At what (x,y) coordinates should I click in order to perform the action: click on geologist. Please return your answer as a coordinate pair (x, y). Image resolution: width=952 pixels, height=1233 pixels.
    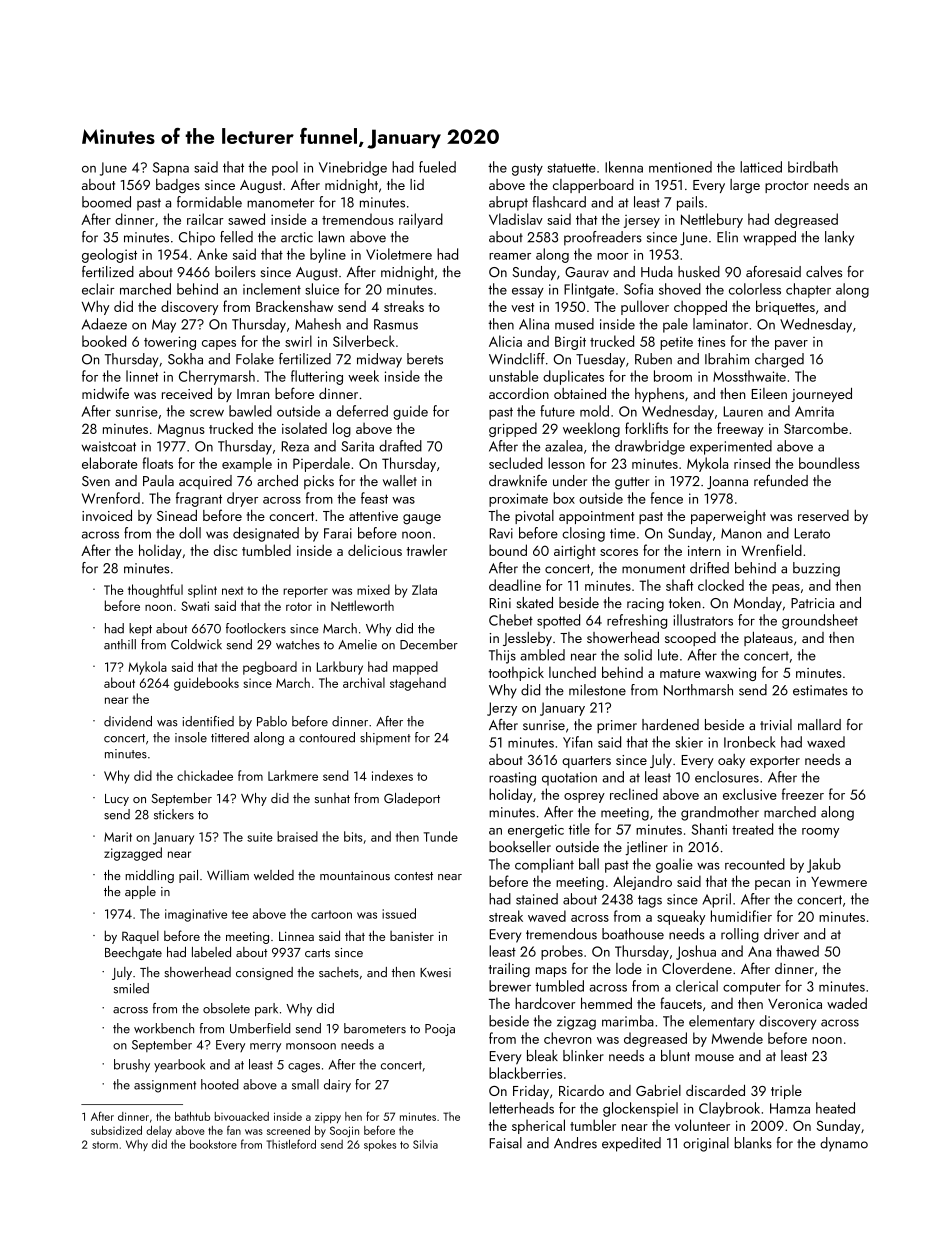
    Looking at the image, I should click on (109, 255).
